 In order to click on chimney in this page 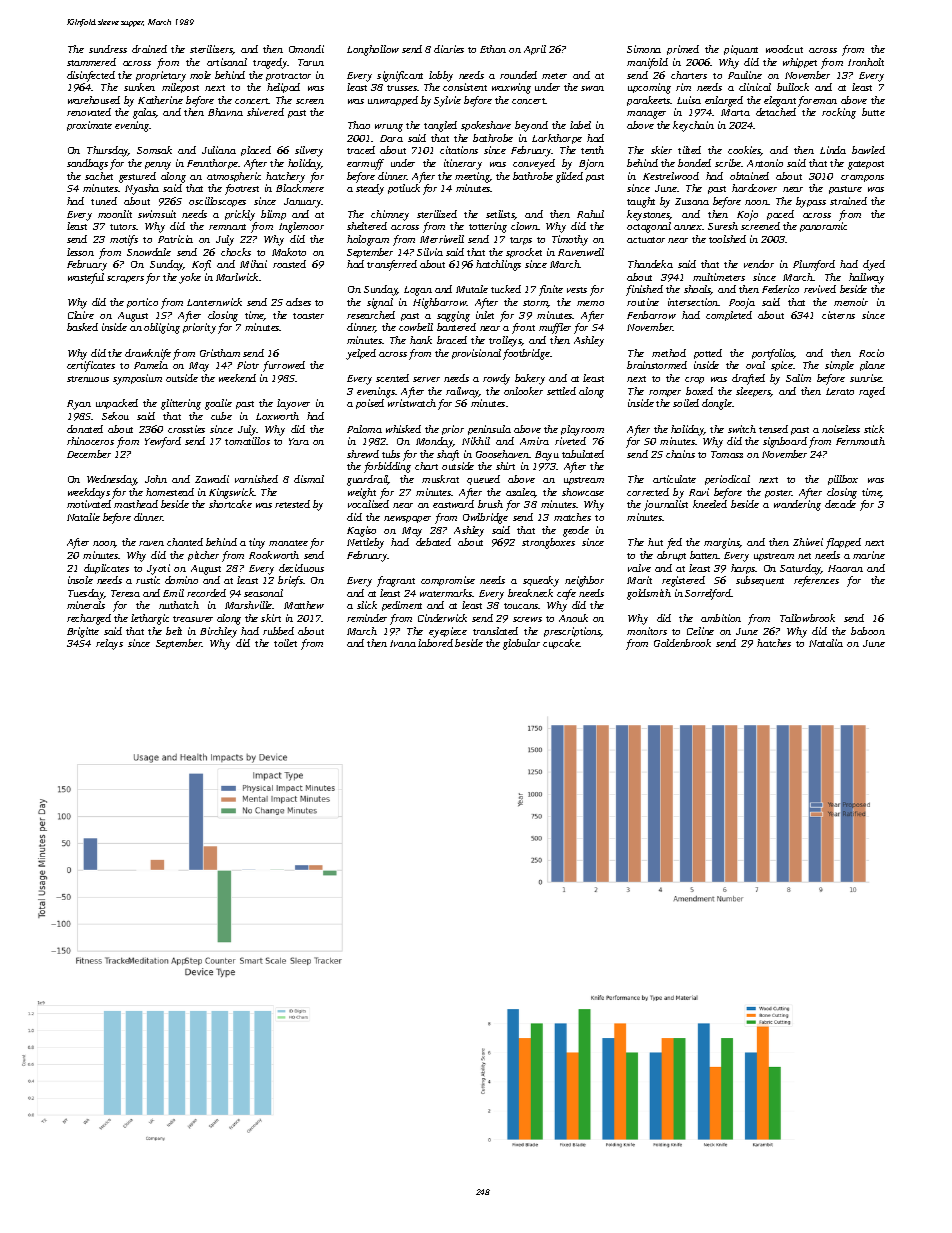, I will do `click(390, 215)`.
